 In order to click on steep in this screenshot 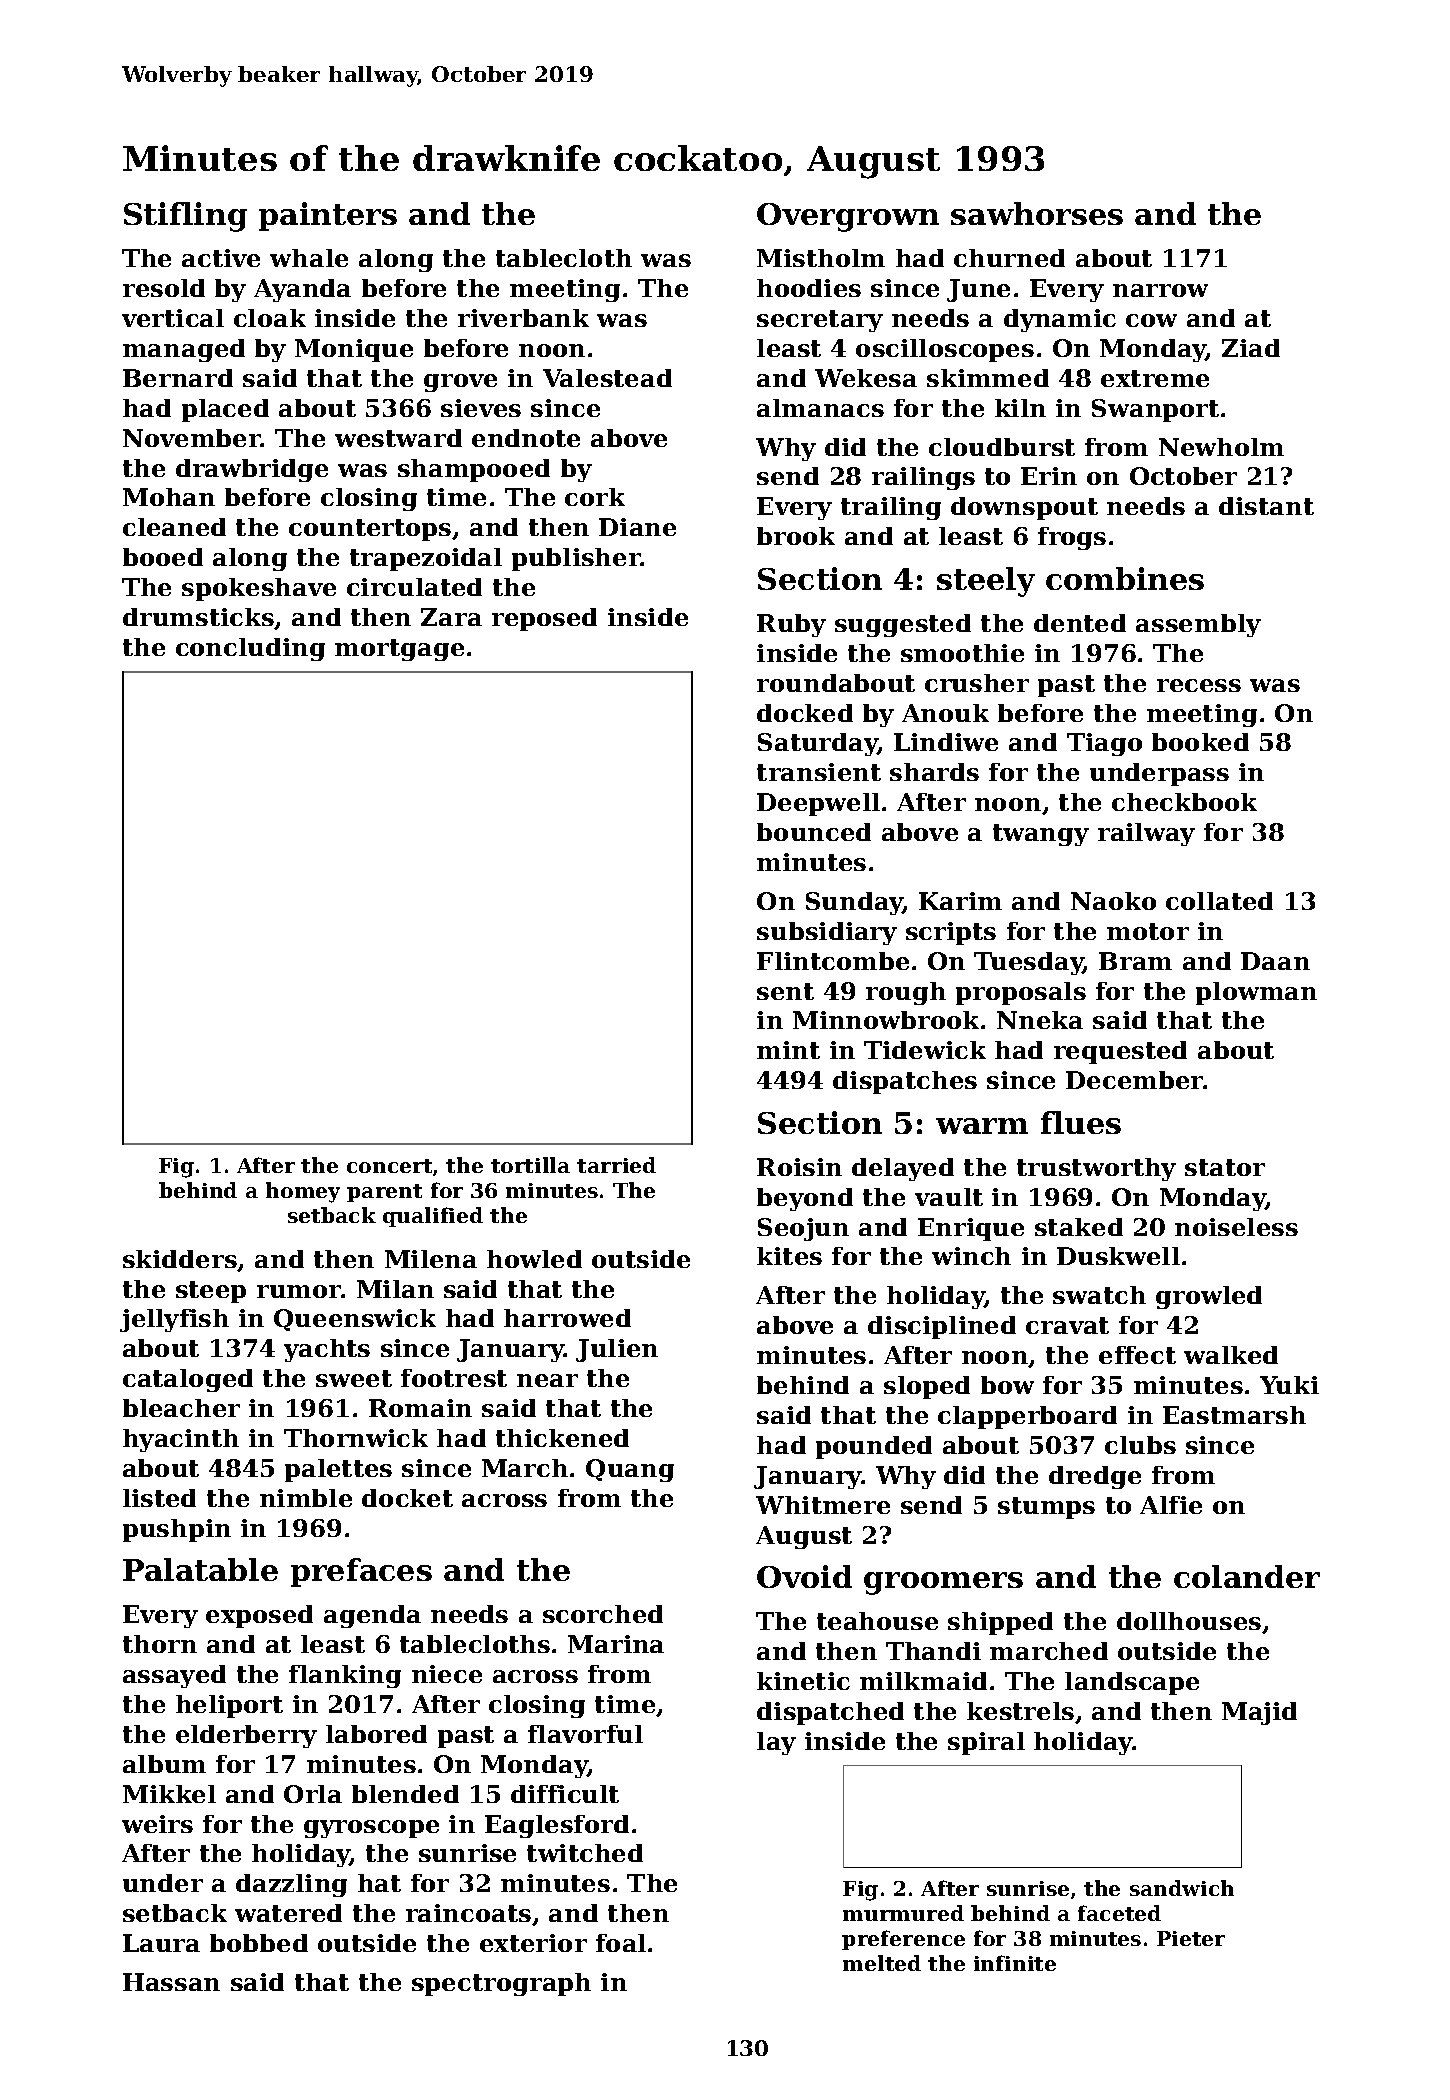, I will do `click(211, 1292)`.
